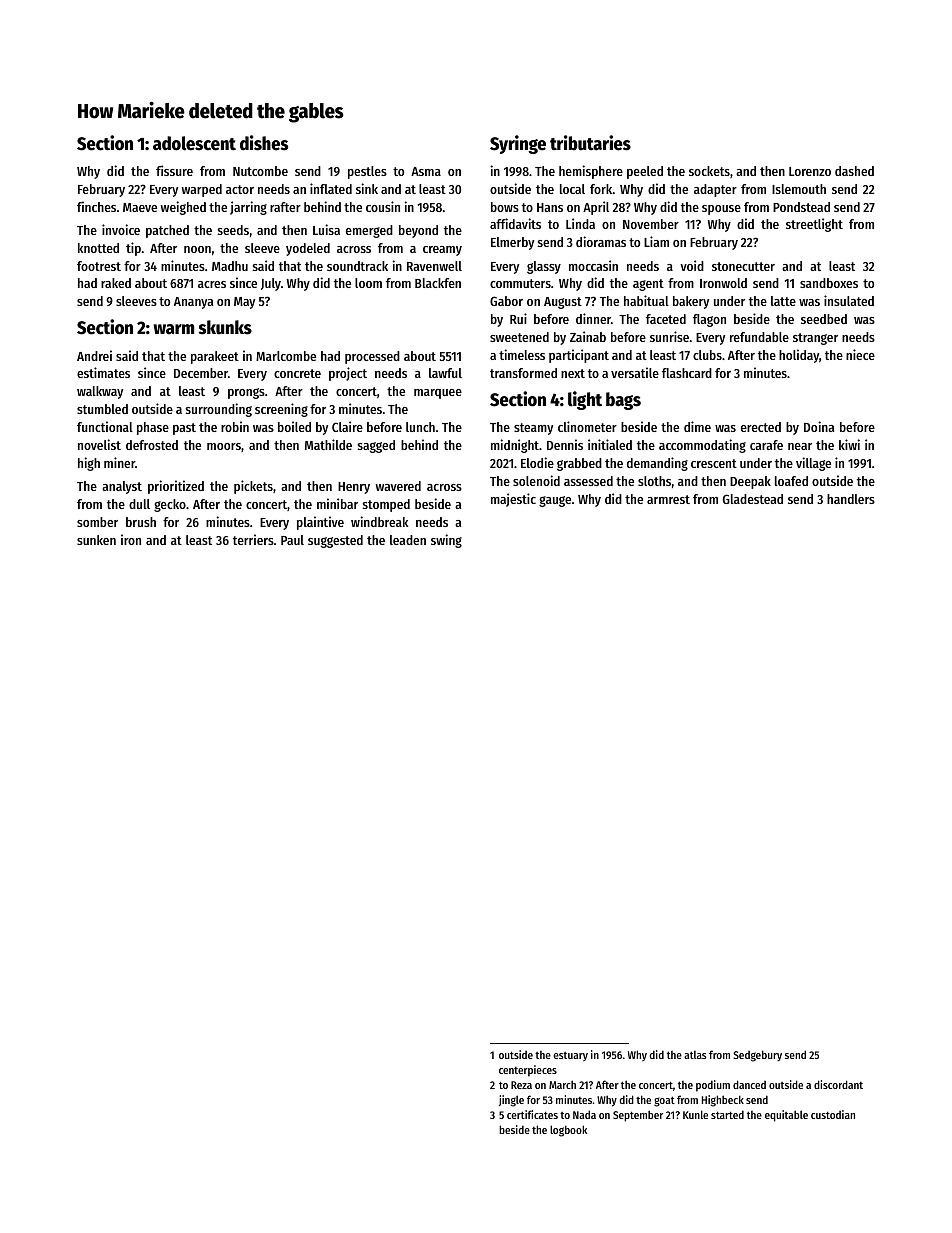 The image size is (952, 1233). What do you see at coordinates (518, 144) in the image?
I see `Syringe` at bounding box center [518, 144].
